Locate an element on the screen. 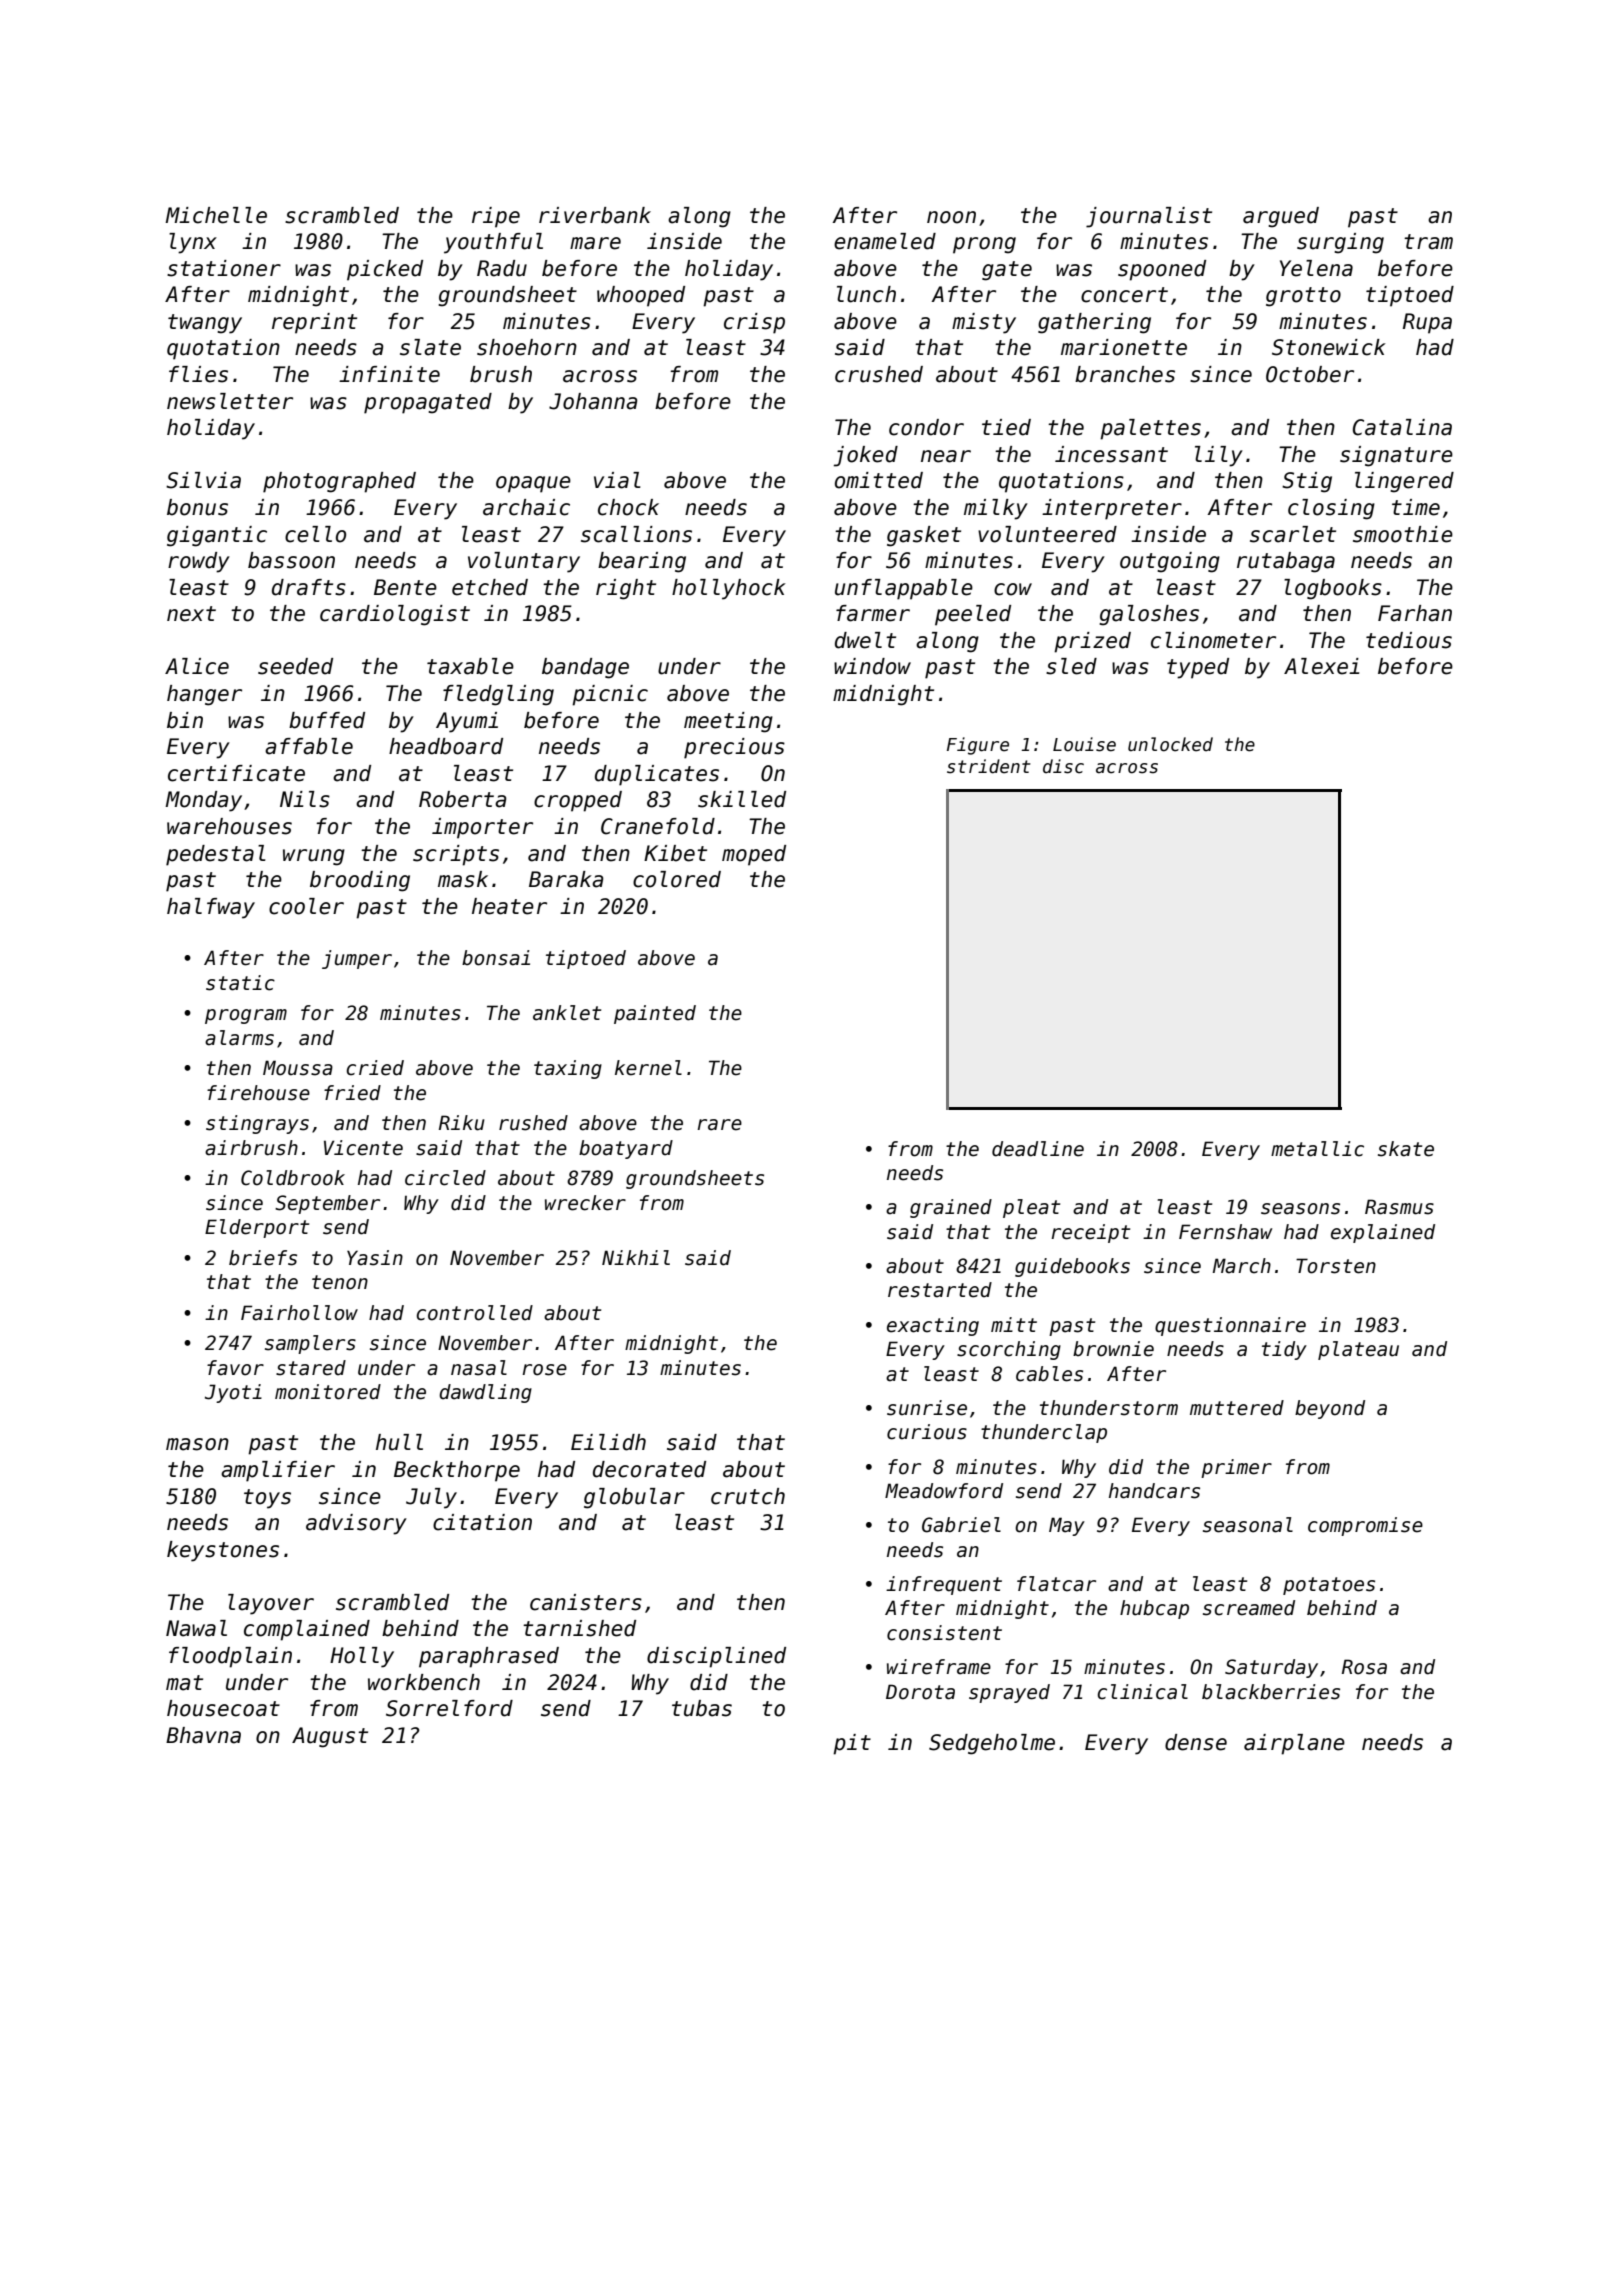 The width and height of the screenshot is (1620, 2292). precious is located at coordinates (734, 748).
